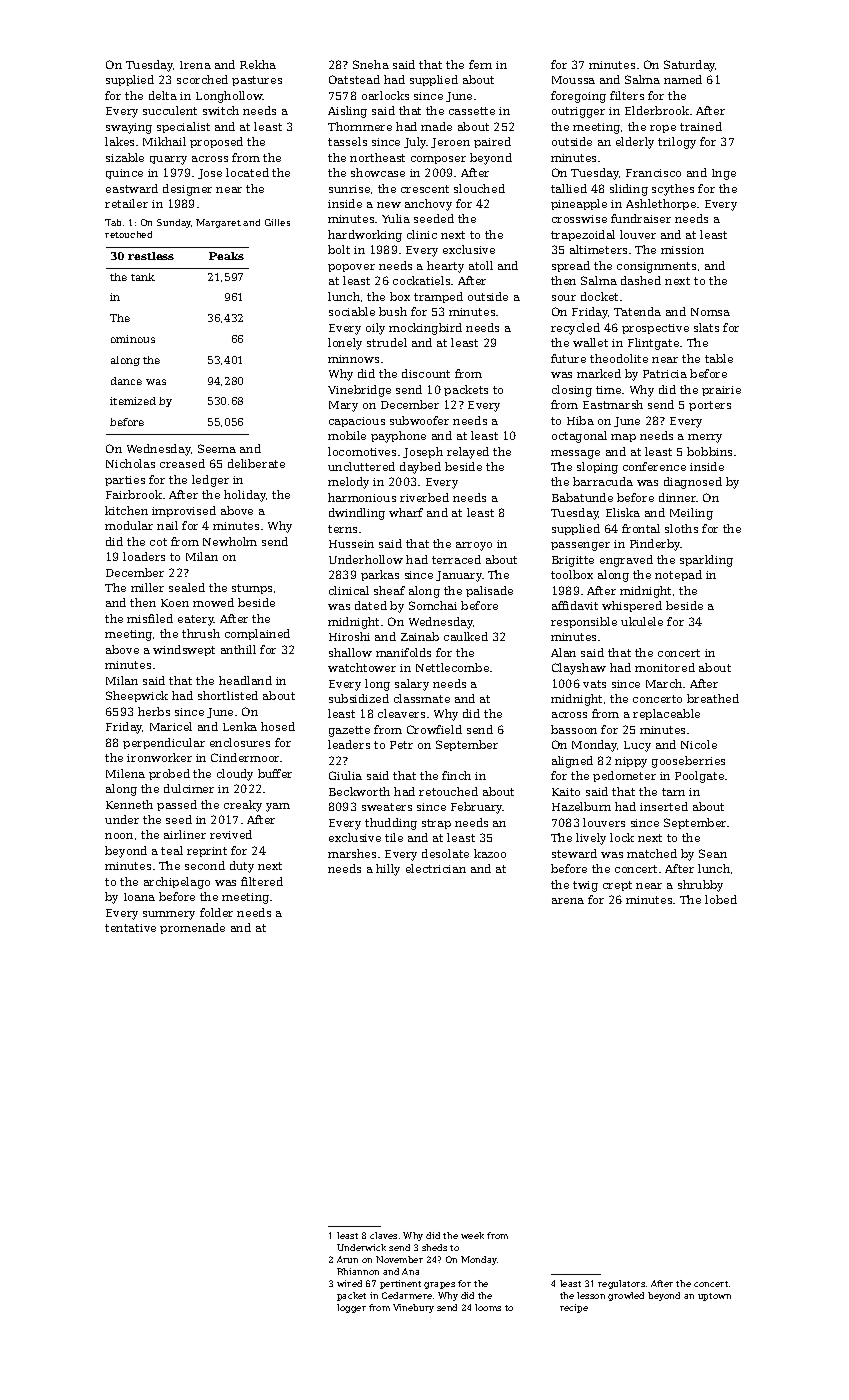  Describe the element at coordinates (192, 928) in the screenshot. I see `promenade` at that location.
